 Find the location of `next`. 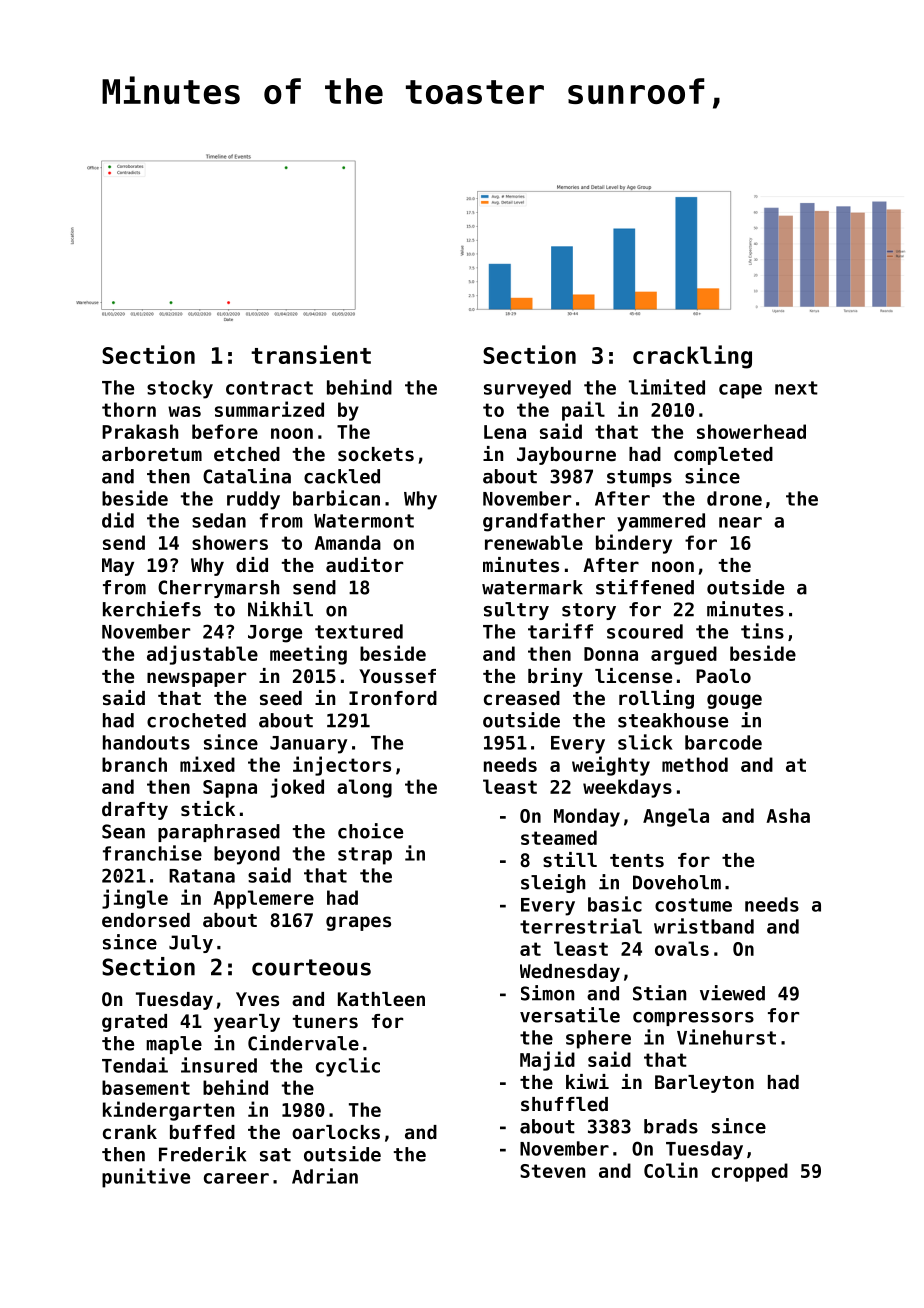

next is located at coordinates (796, 388).
